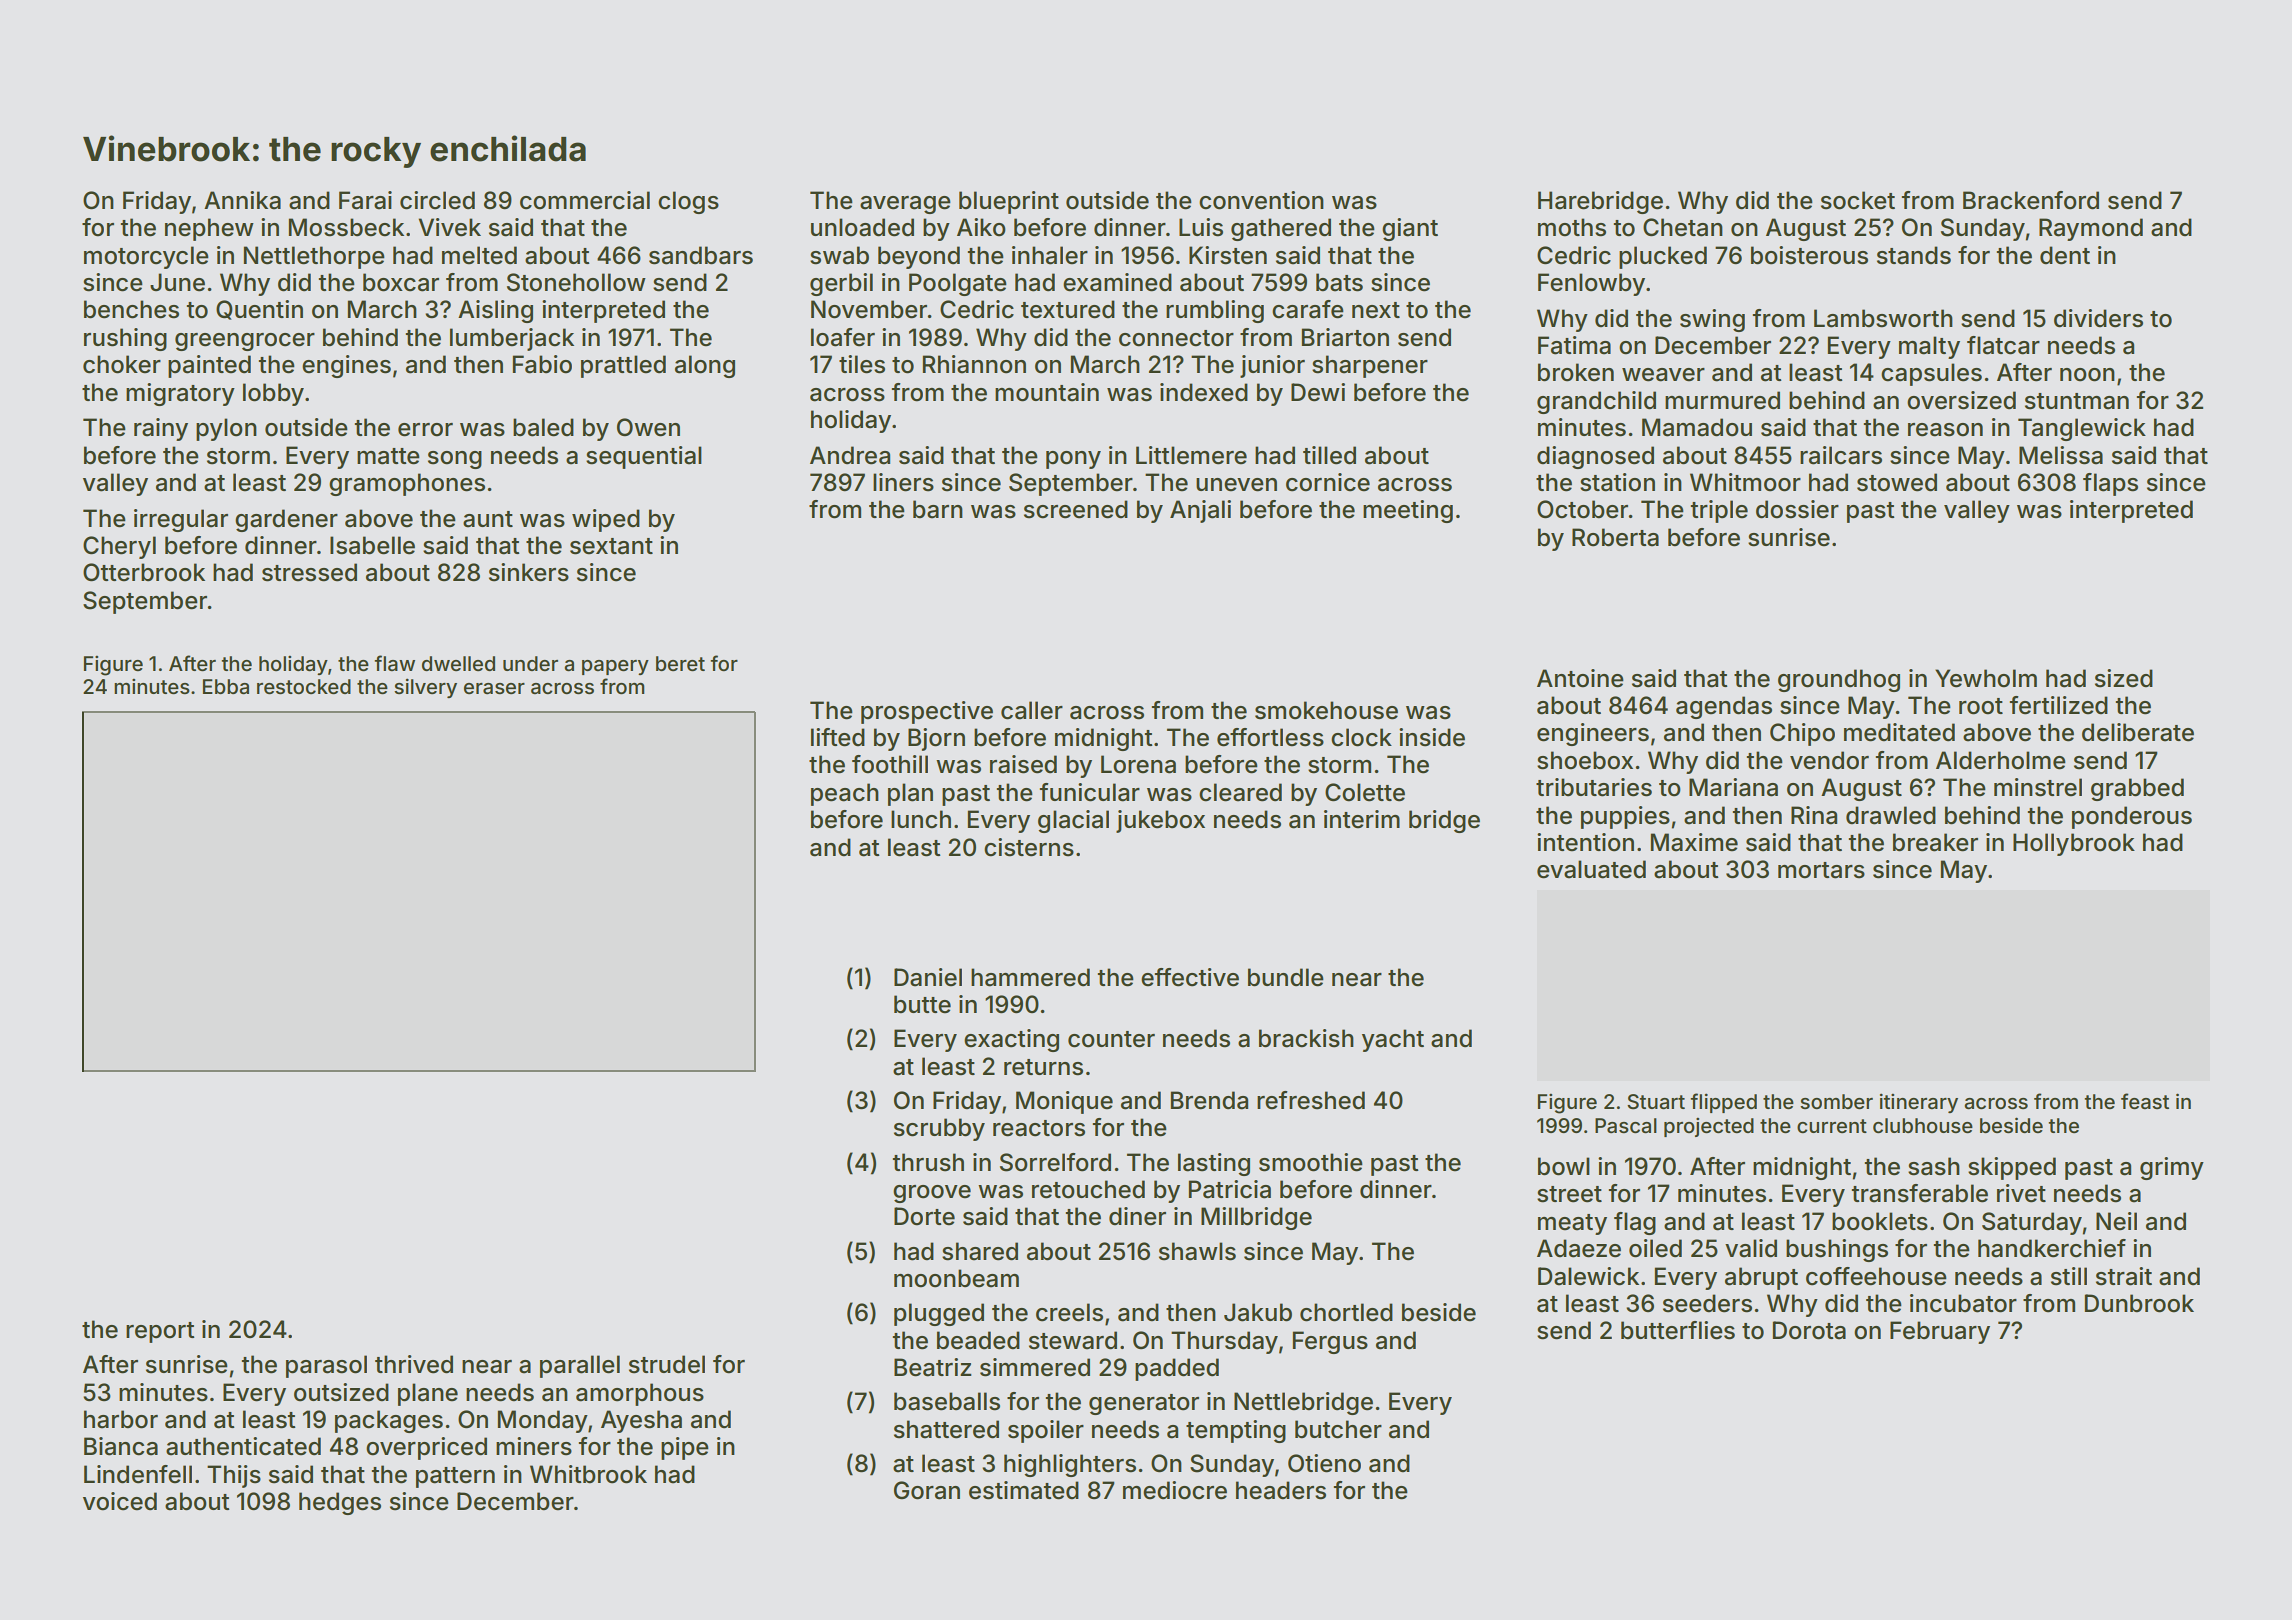 The width and height of the screenshot is (2292, 1620). What do you see at coordinates (2065, 255) in the screenshot?
I see `dent` at bounding box center [2065, 255].
